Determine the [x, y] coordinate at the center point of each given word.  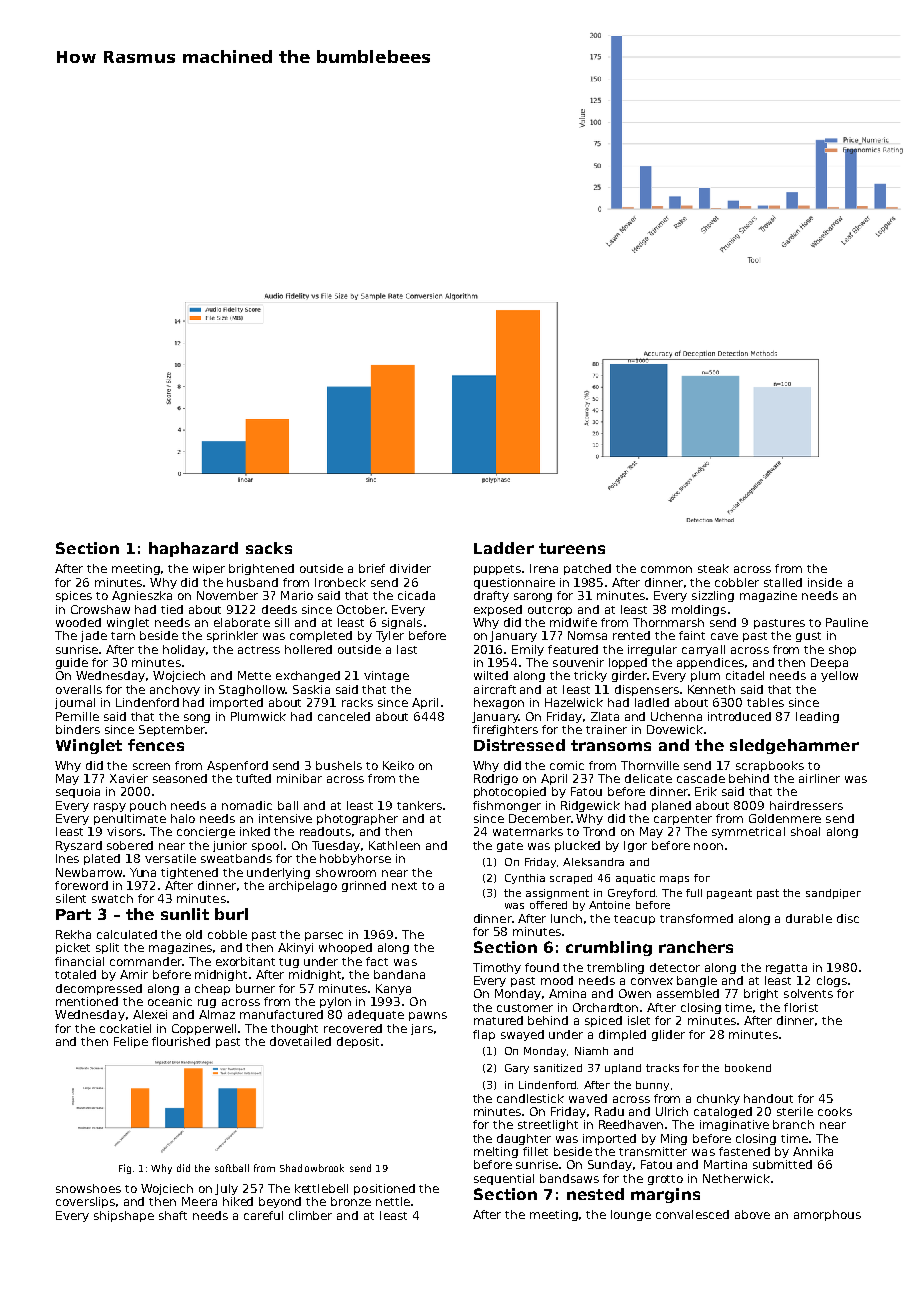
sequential [504, 1179]
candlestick [530, 1098]
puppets [497, 570]
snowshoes [88, 1188]
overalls [79, 689]
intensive [285, 818]
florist [801, 1007]
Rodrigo [496, 779]
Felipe [131, 1042]
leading [817, 717]
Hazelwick [574, 702]
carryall [703, 650]
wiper [209, 569]
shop [842, 650]
